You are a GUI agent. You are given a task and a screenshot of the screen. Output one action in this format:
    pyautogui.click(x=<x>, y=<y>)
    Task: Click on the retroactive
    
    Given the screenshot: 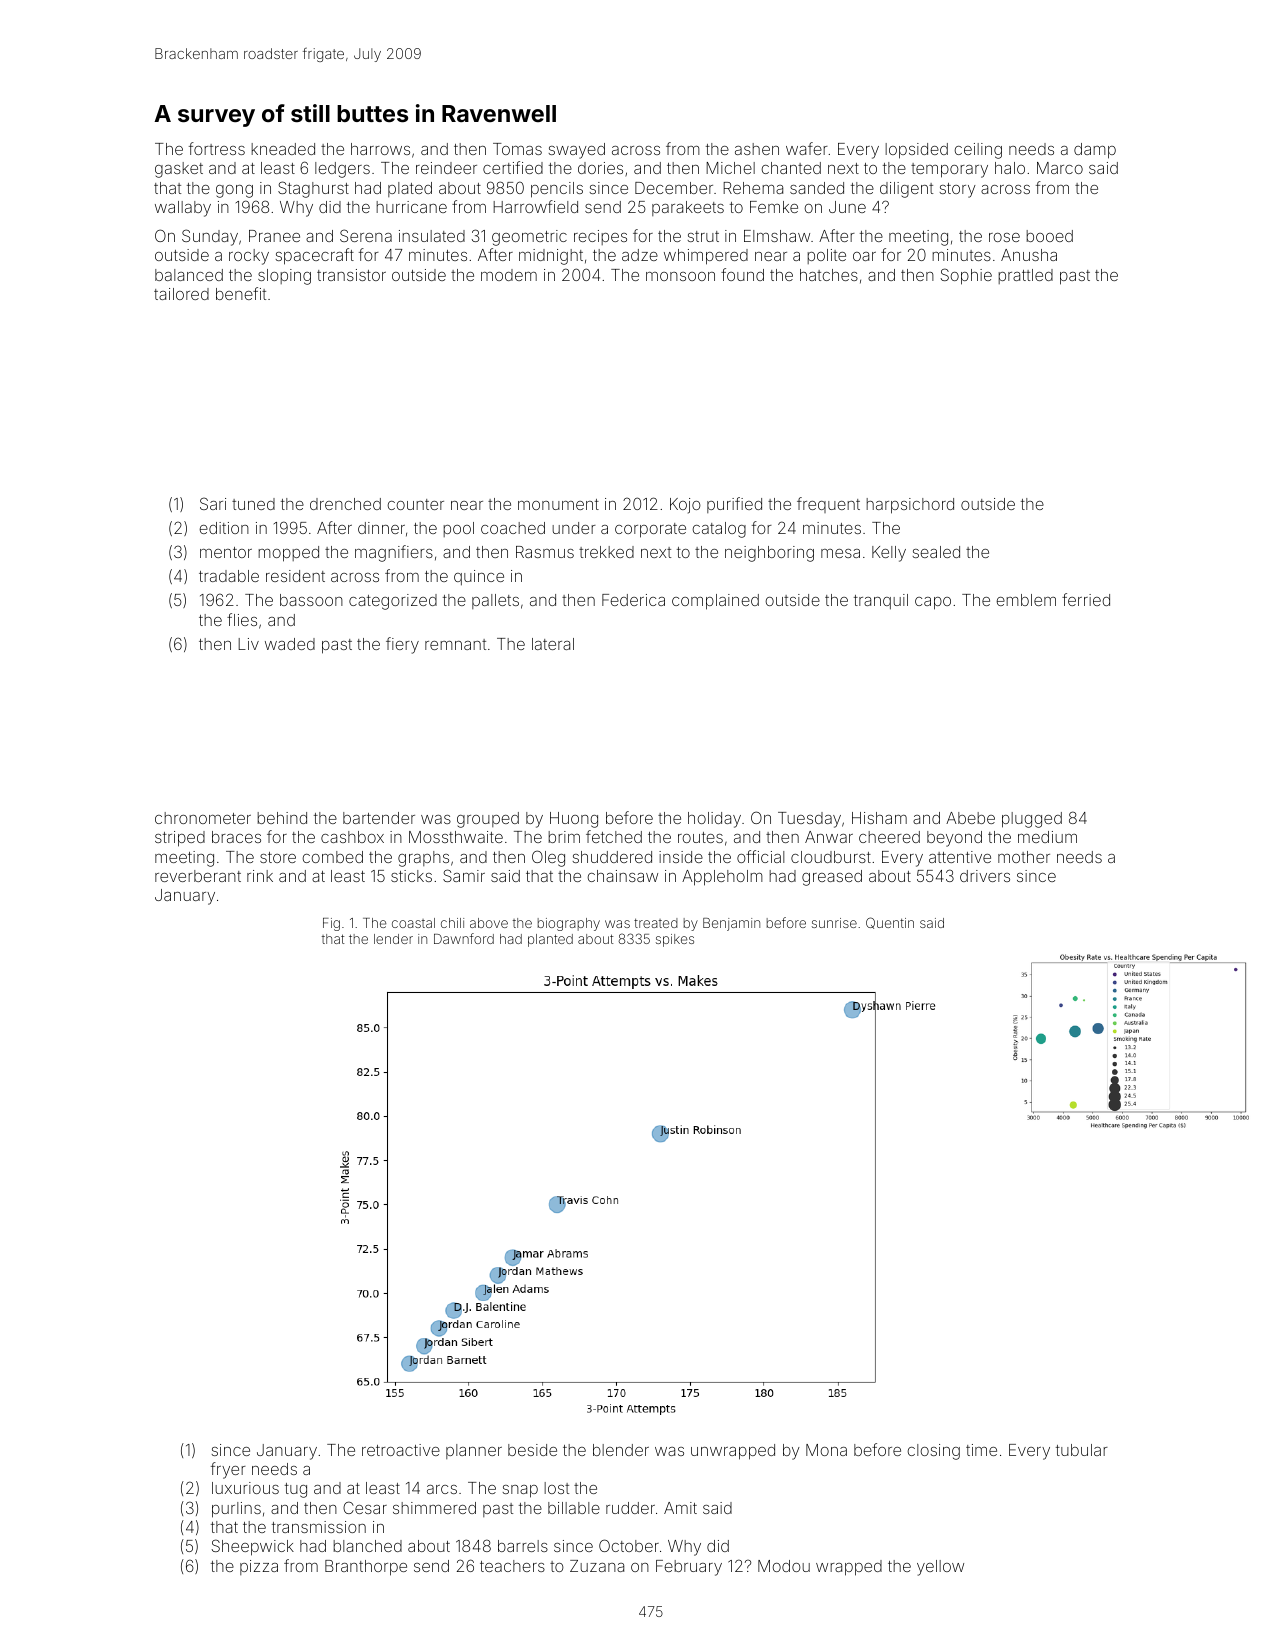 What is the action you would take?
    pyautogui.click(x=401, y=1450)
